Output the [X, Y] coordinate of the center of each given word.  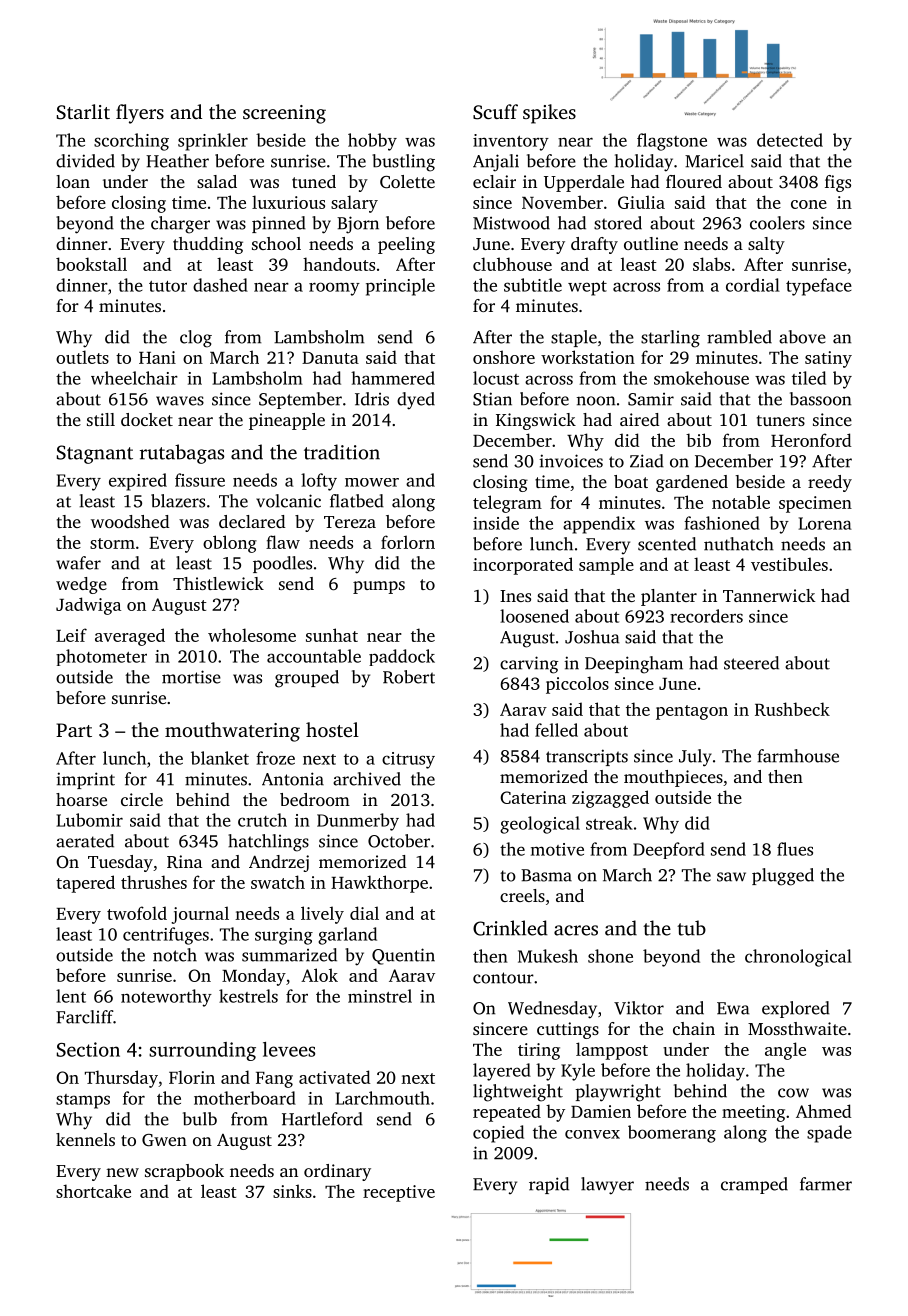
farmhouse [798, 756]
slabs [711, 264]
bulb [200, 1119]
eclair [494, 181]
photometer [101, 657]
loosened [534, 616]
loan [73, 181]
